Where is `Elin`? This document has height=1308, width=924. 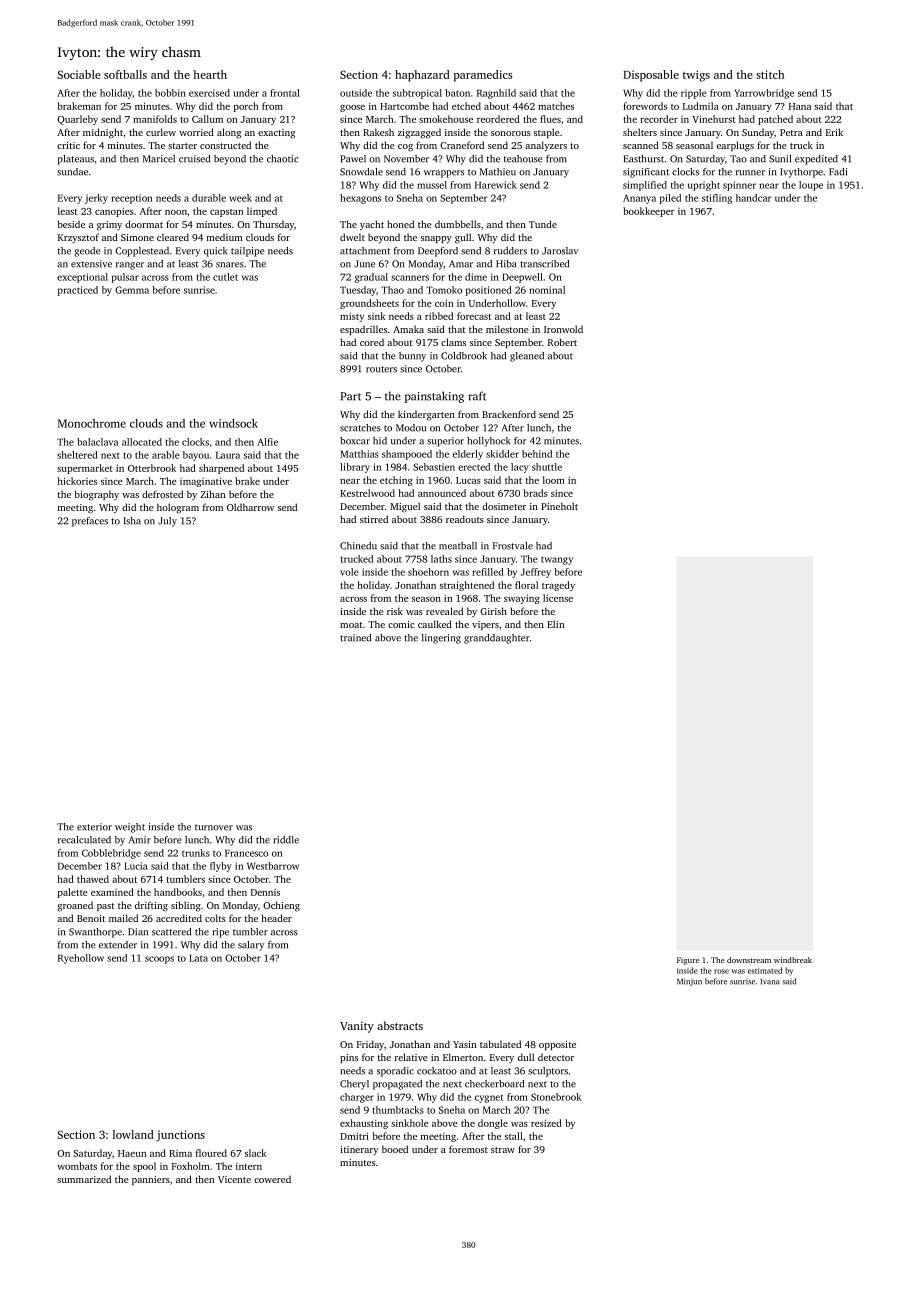 Elin is located at coordinates (555, 624).
